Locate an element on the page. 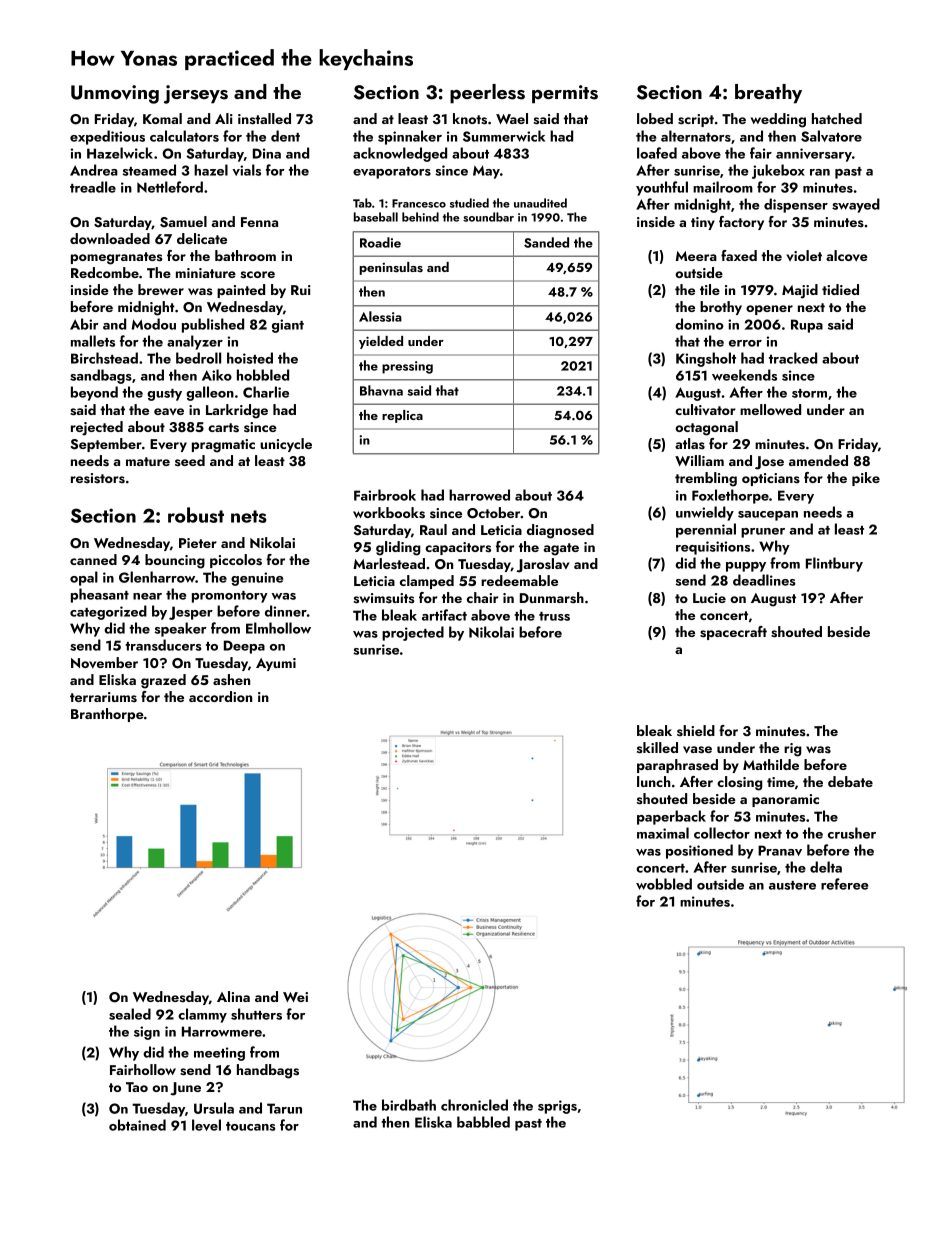  sprigs is located at coordinates (557, 1107).
